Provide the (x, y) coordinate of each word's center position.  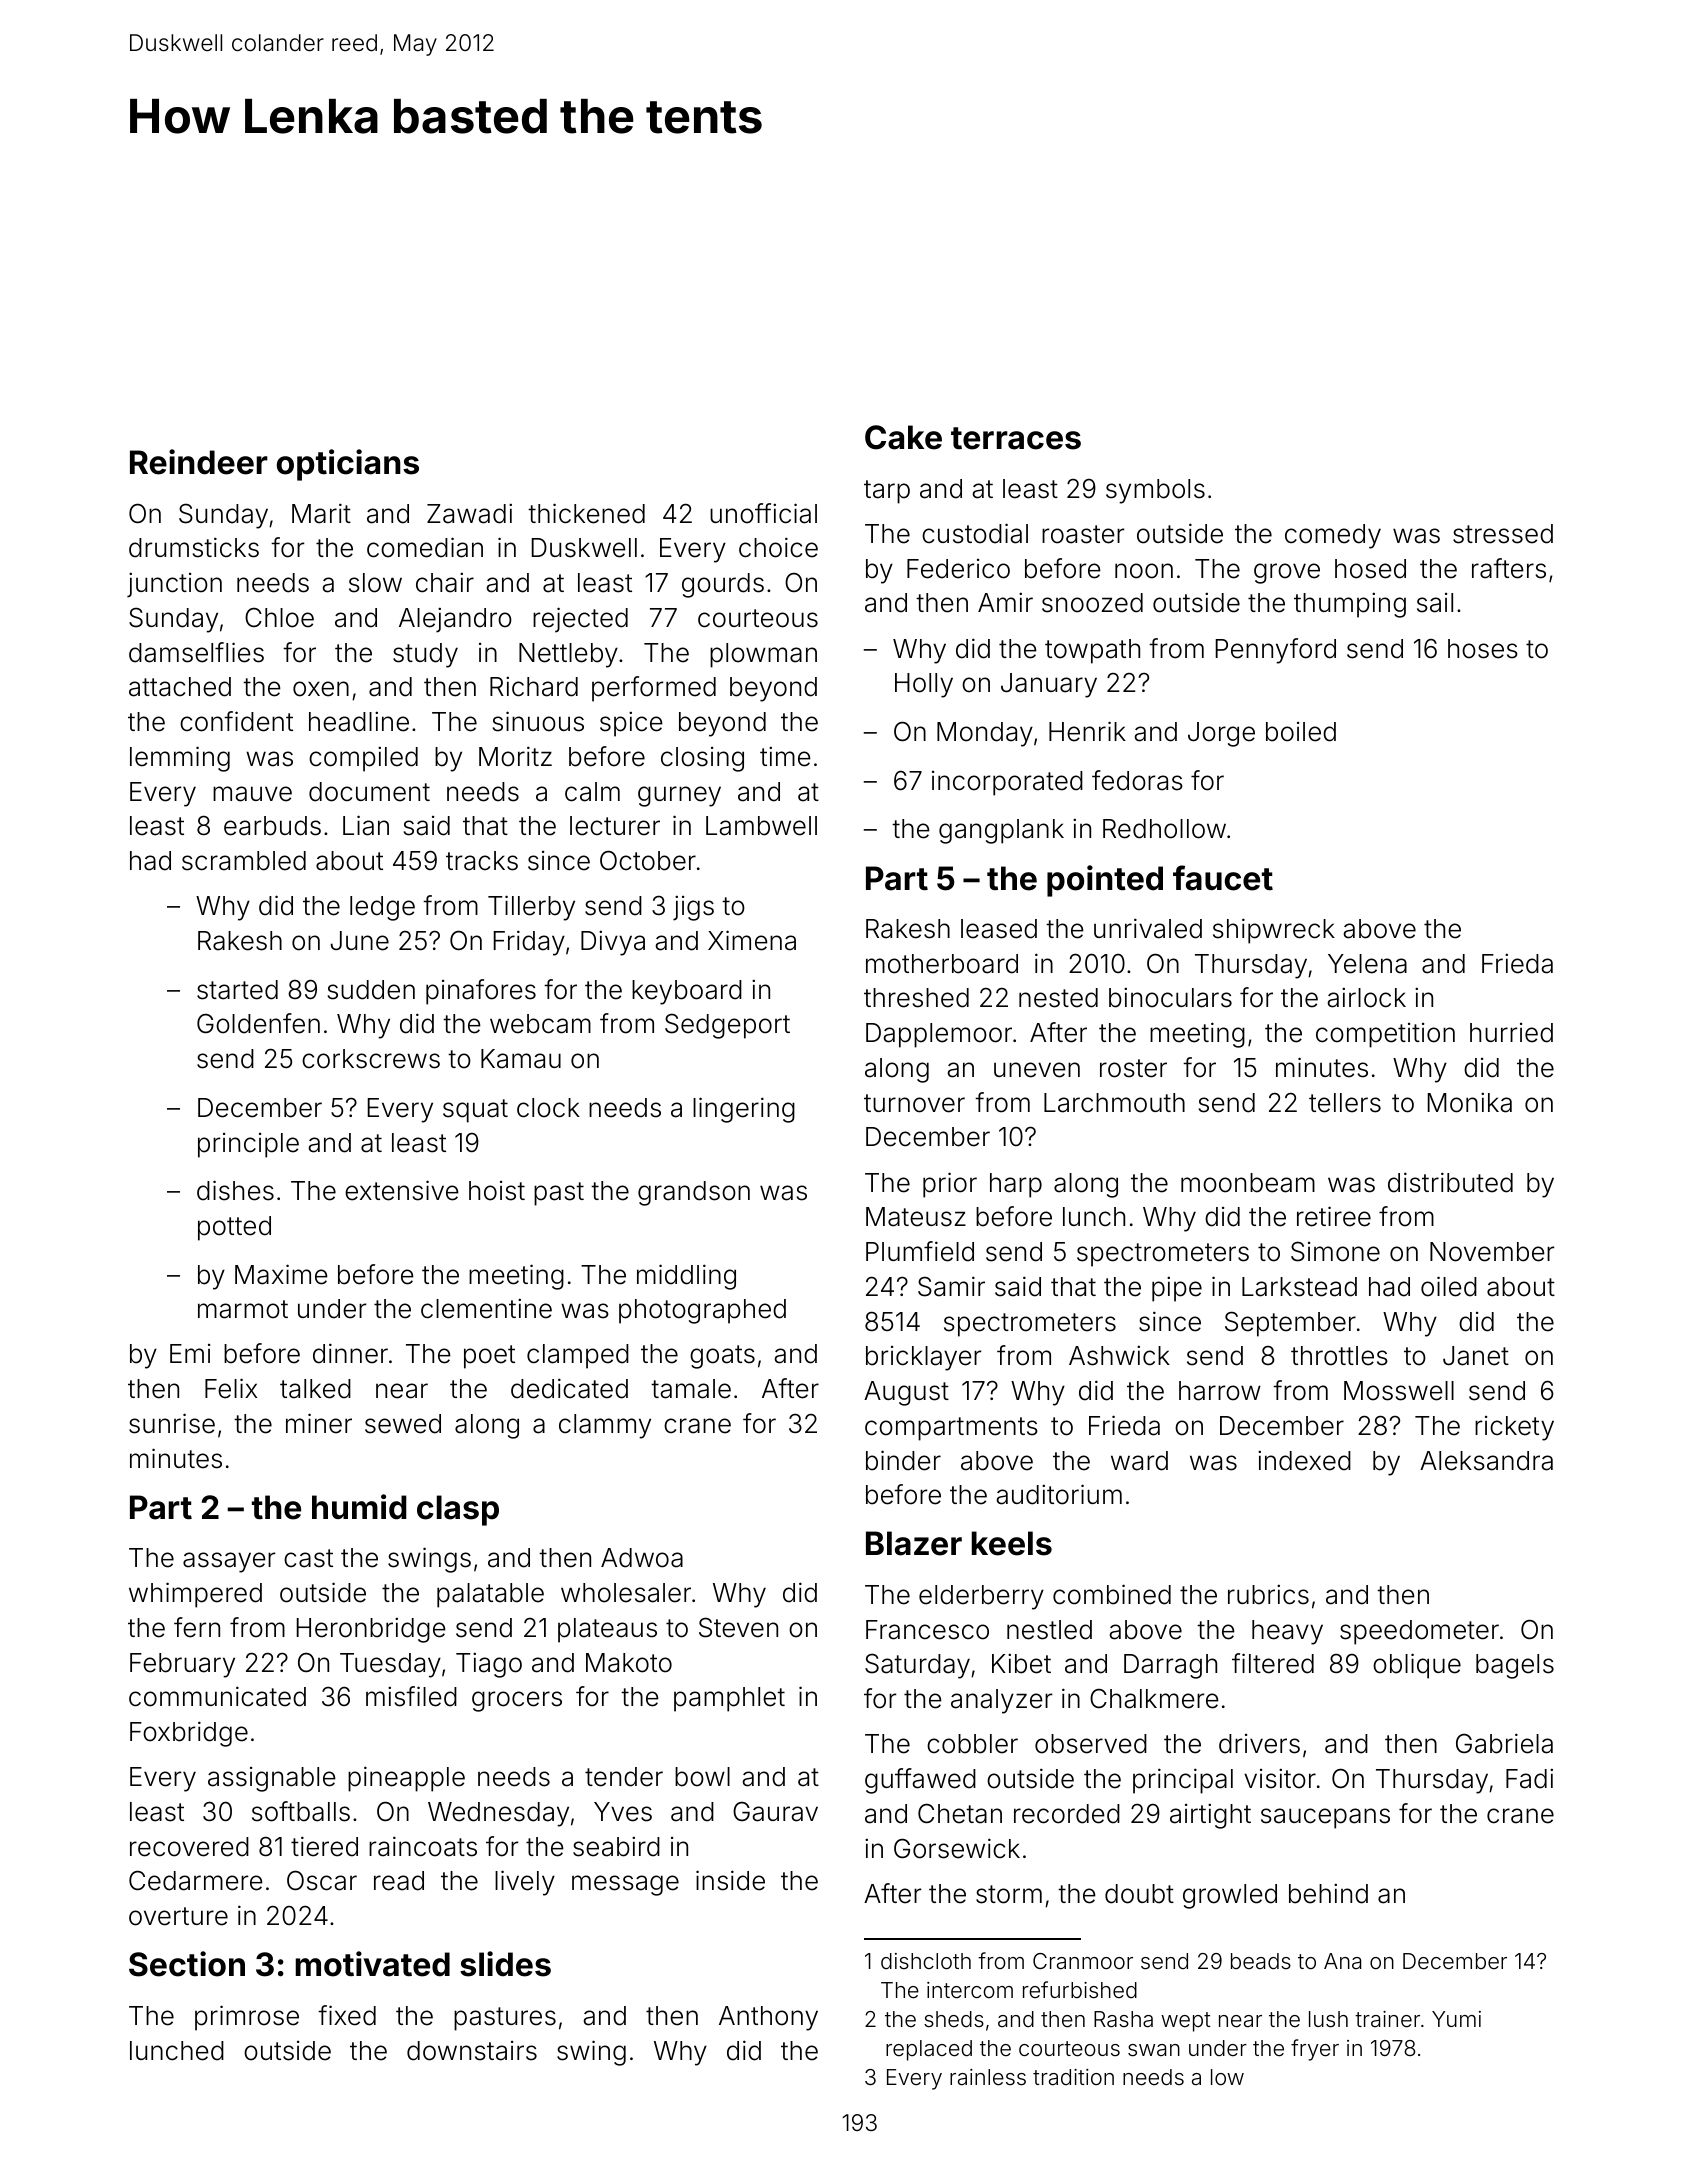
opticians (348, 465)
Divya (613, 943)
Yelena (1367, 964)
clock (548, 1108)
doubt (1139, 1894)
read (399, 1881)
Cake (903, 437)
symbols (1155, 491)
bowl (702, 1777)
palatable (490, 1595)
